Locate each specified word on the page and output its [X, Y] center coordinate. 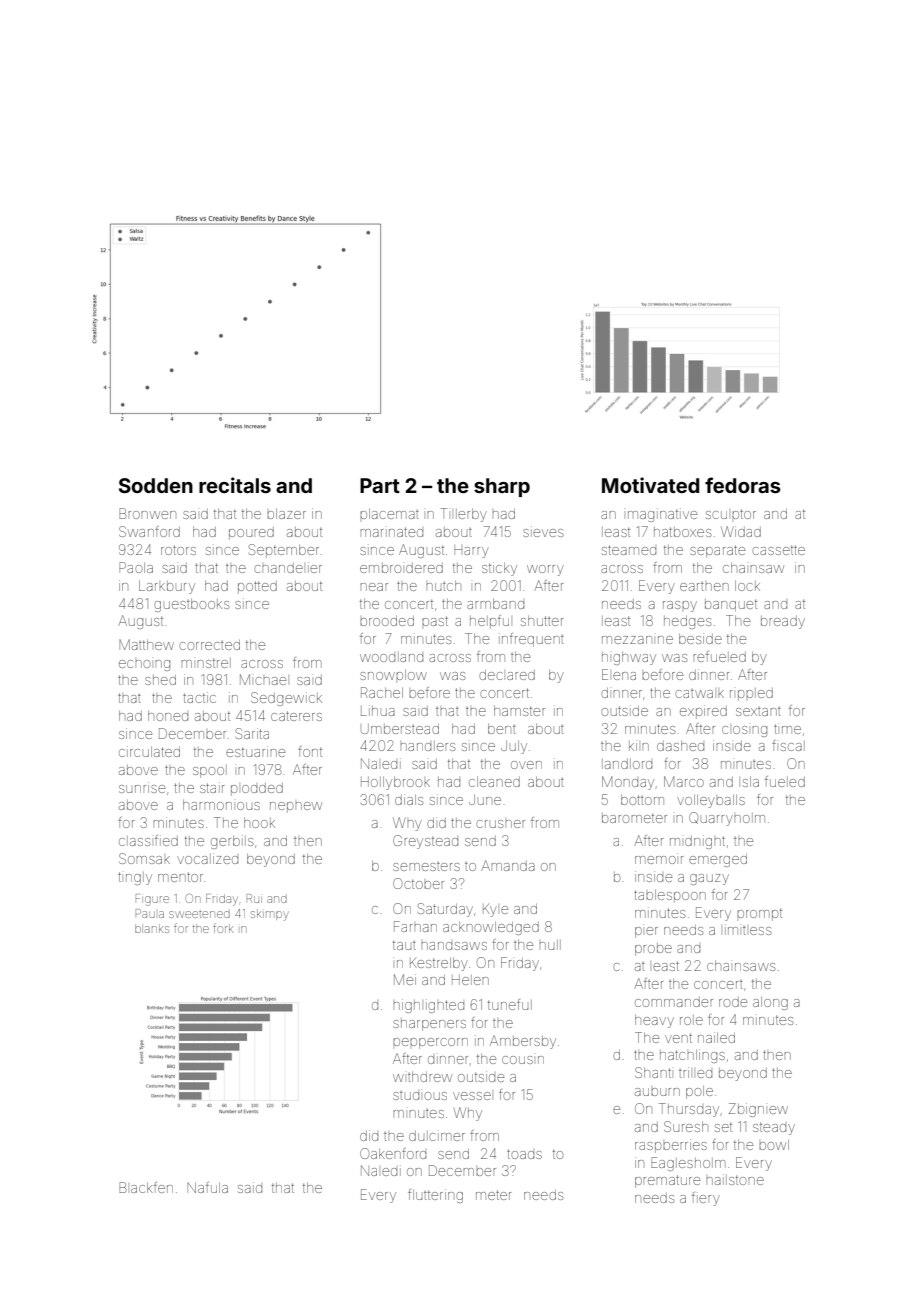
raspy [680, 606]
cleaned [494, 782]
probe [653, 949]
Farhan [415, 926]
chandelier [288, 567]
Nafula [208, 1187]
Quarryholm [727, 819]
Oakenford [393, 1153]
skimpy [269, 915]
